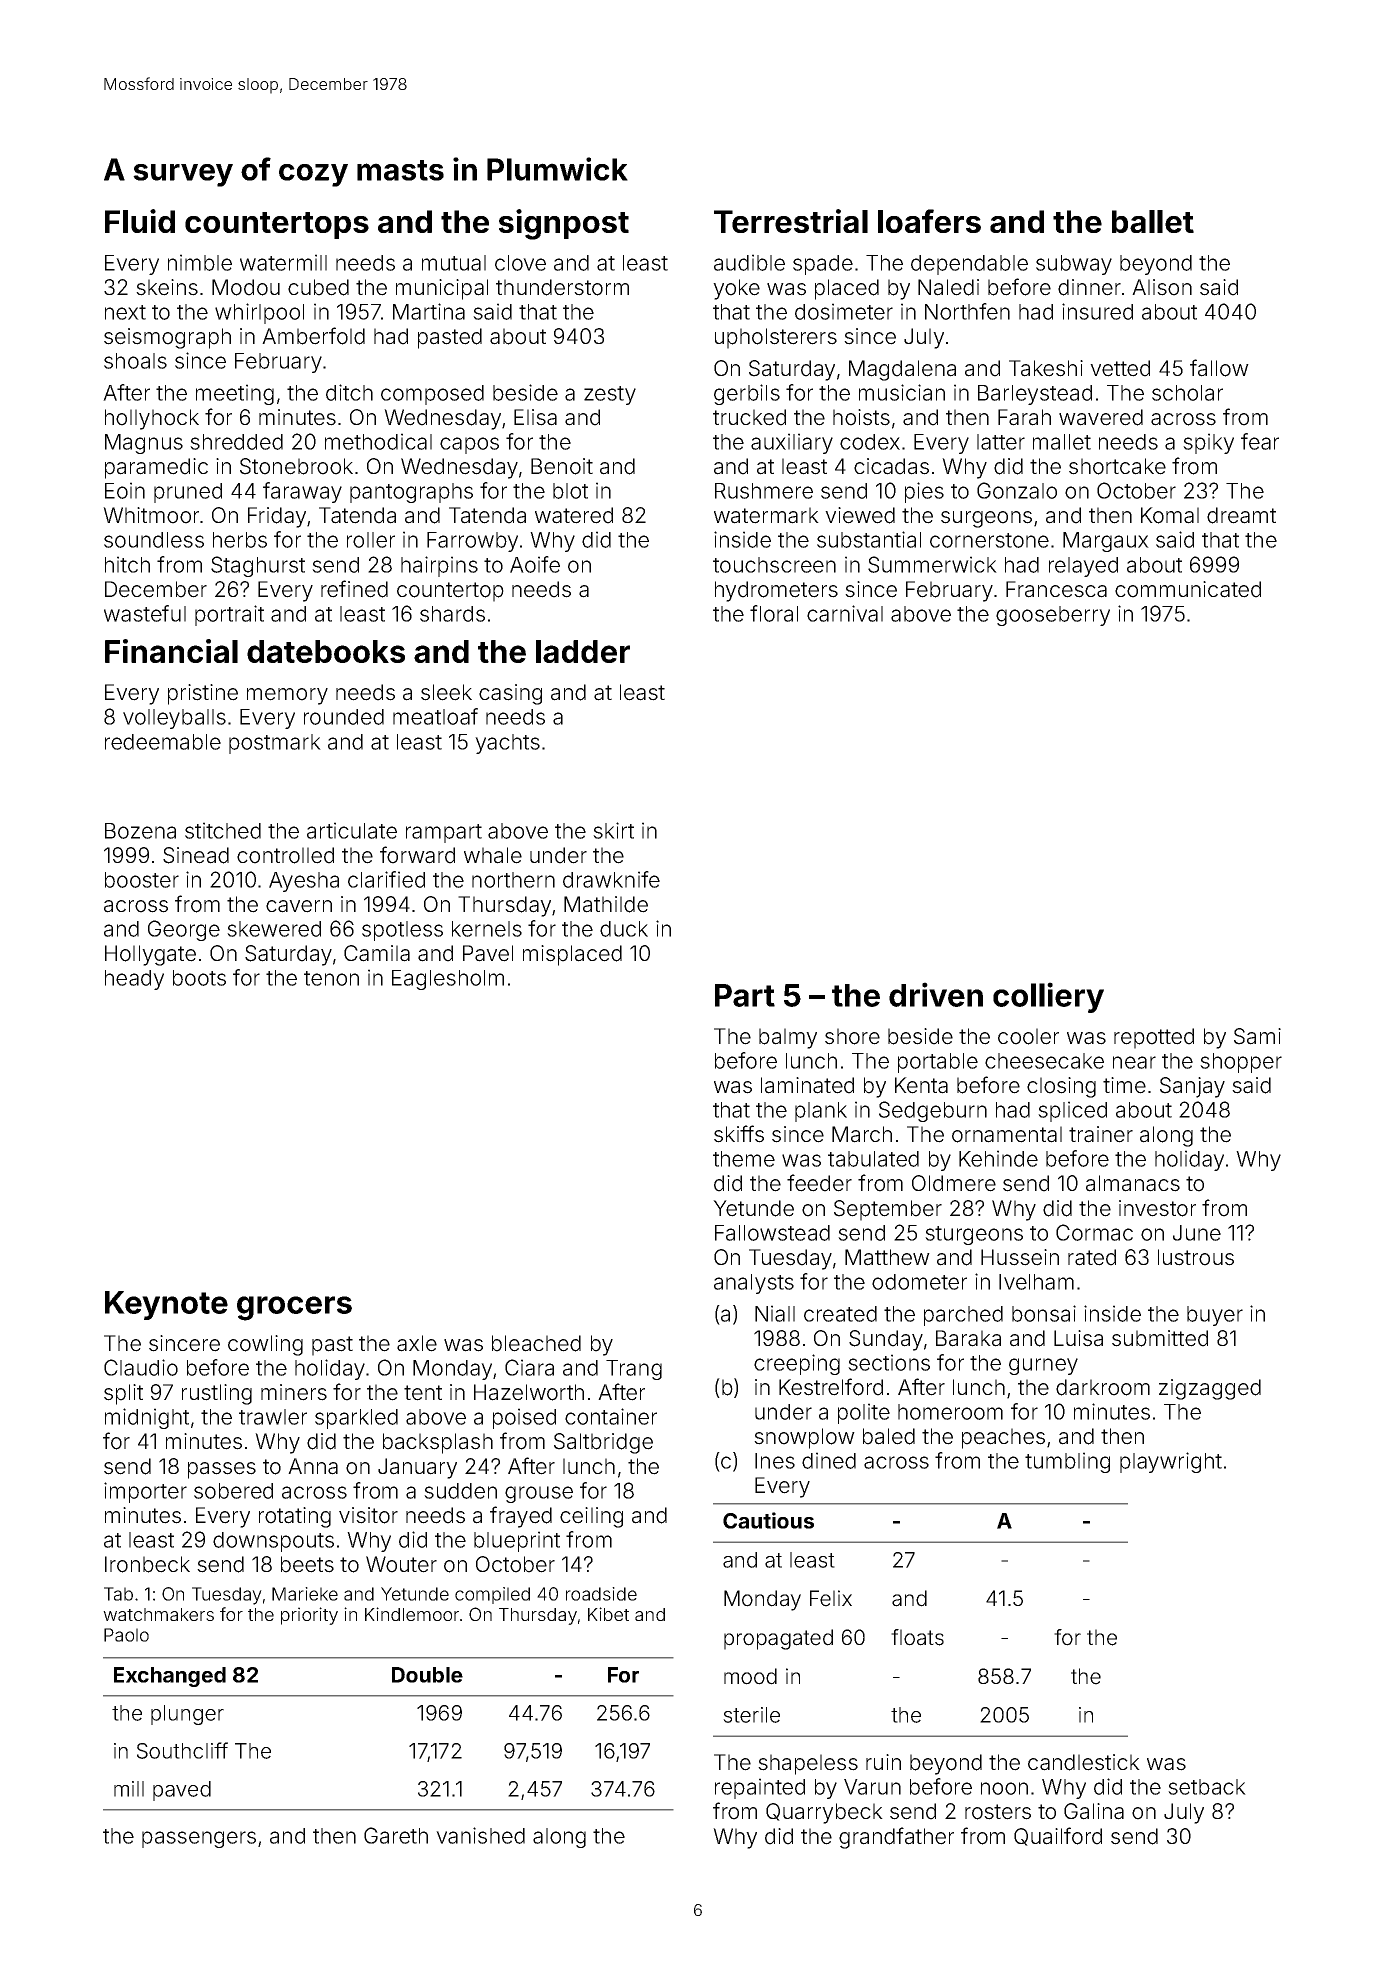  Describe the element at coordinates (163, 742) in the image. I see `redeemable` at that location.
